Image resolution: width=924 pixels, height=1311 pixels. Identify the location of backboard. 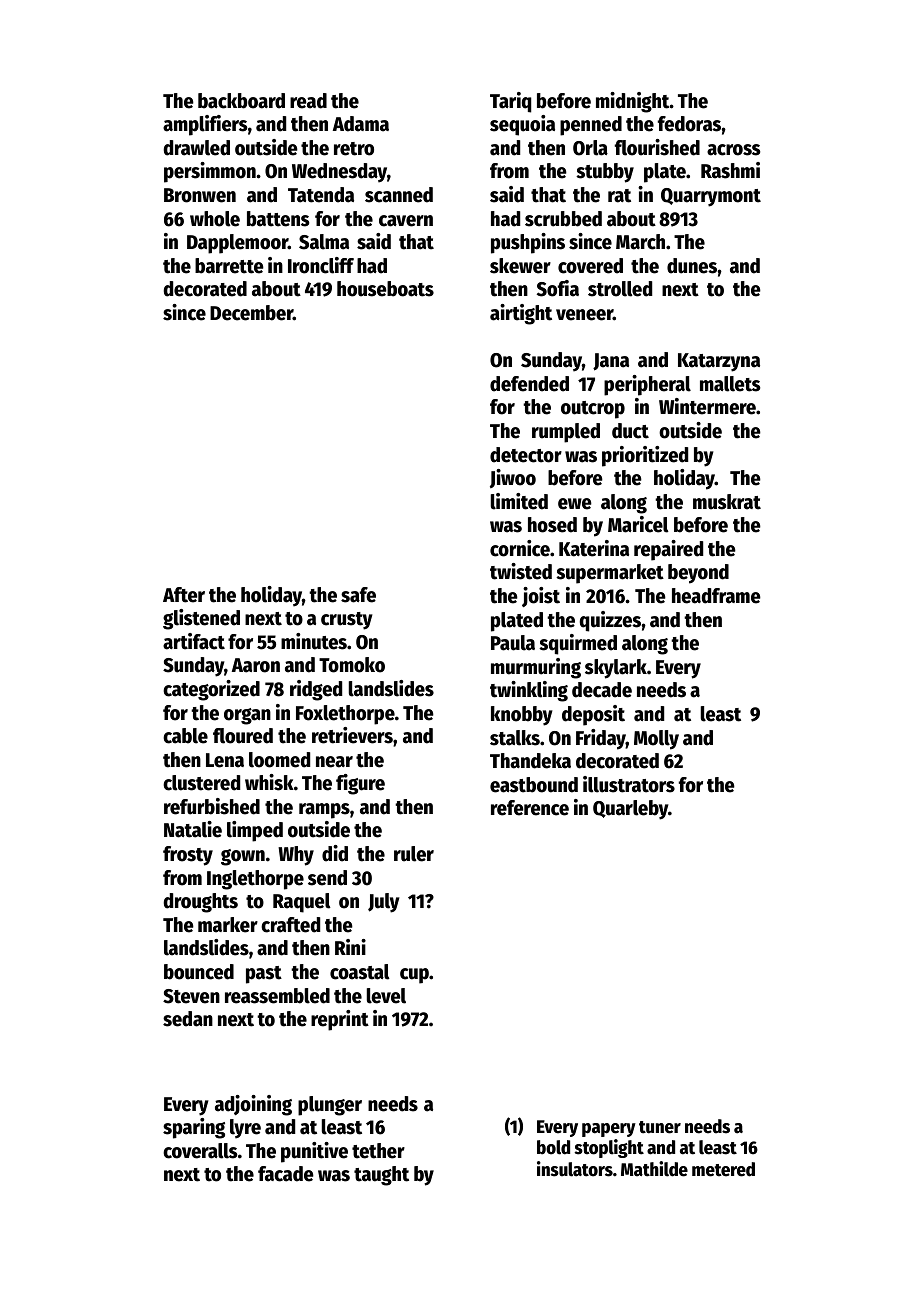
(241, 101).
